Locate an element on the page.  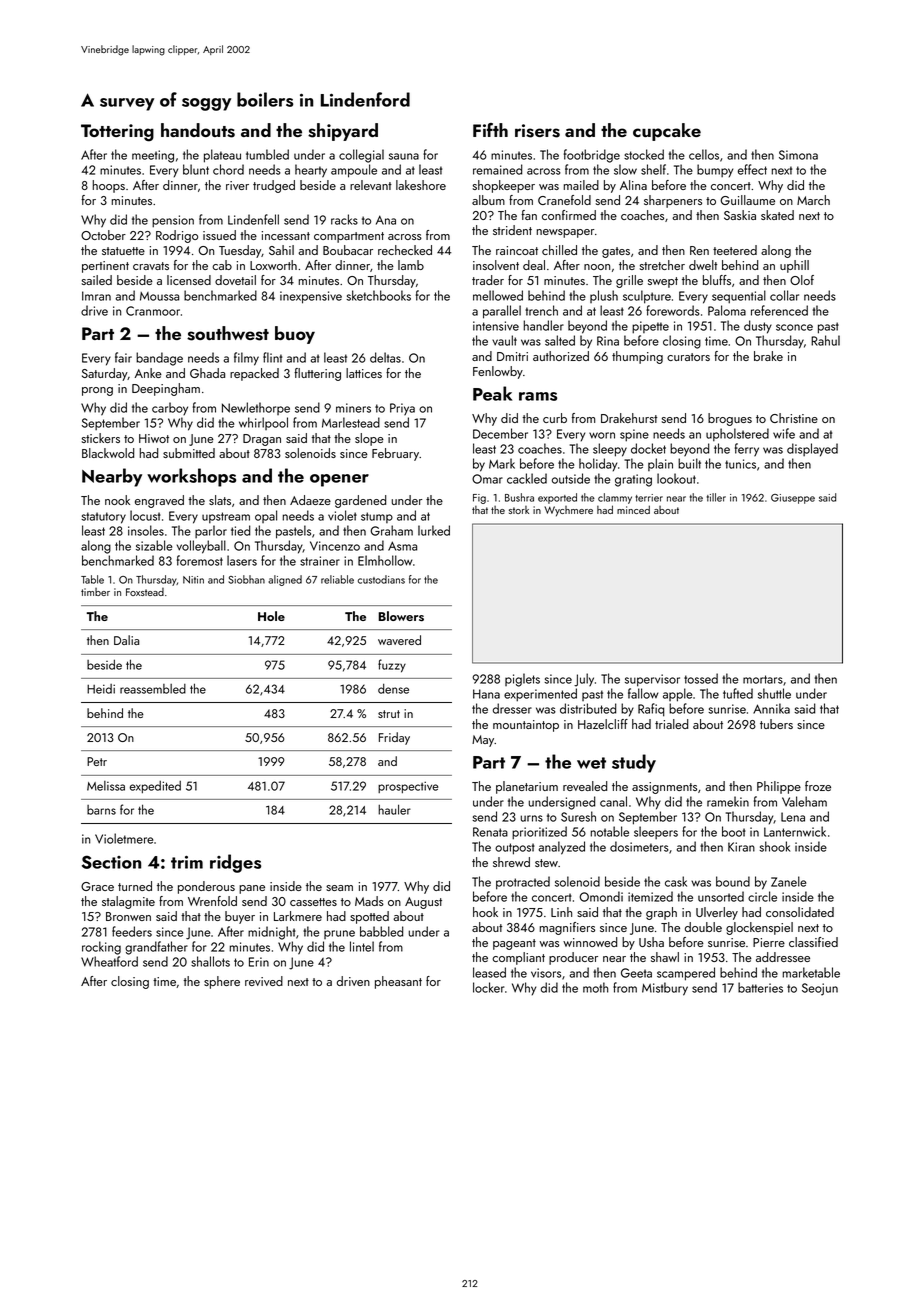
froze is located at coordinates (818, 786).
